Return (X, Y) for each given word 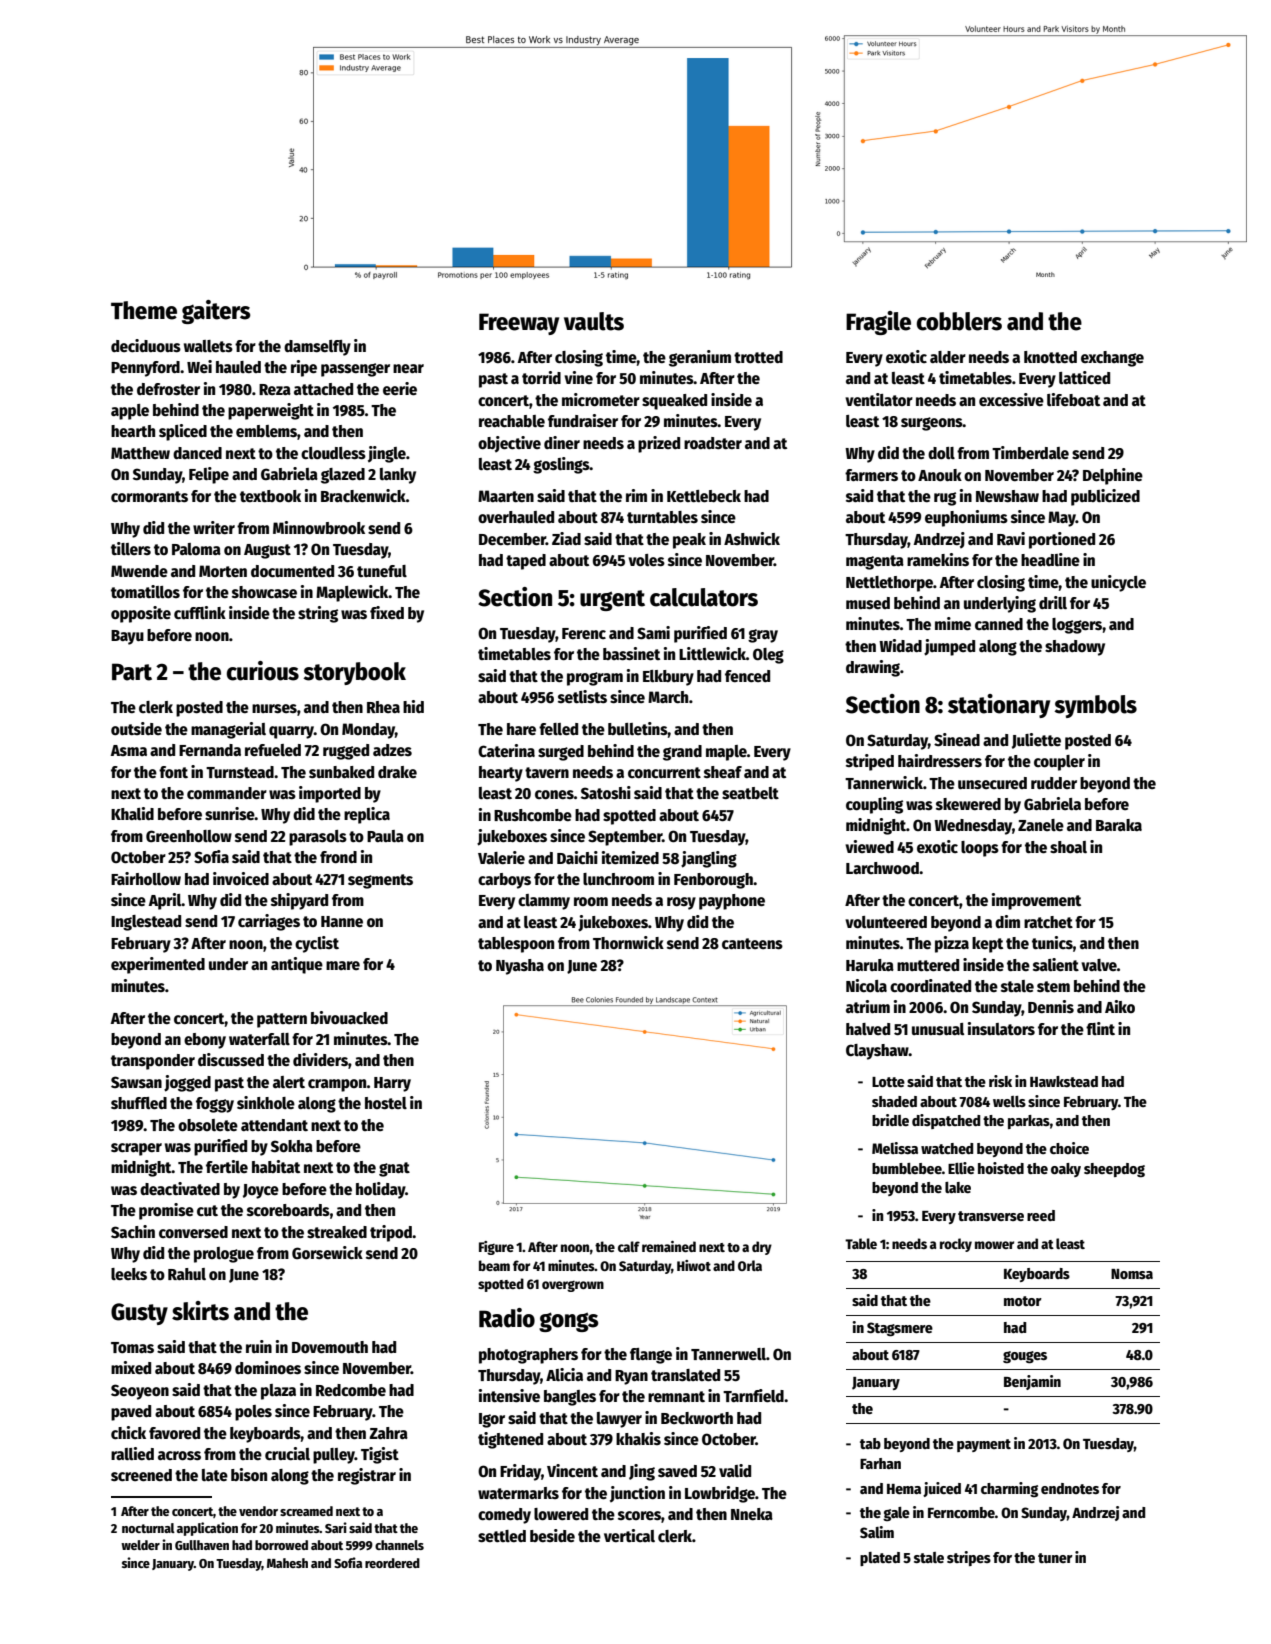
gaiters (216, 312)
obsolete (208, 1125)
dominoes (268, 1368)
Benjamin (1032, 1382)
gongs (569, 1322)
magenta (875, 562)
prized (659, 444)
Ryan (631, 1377)
